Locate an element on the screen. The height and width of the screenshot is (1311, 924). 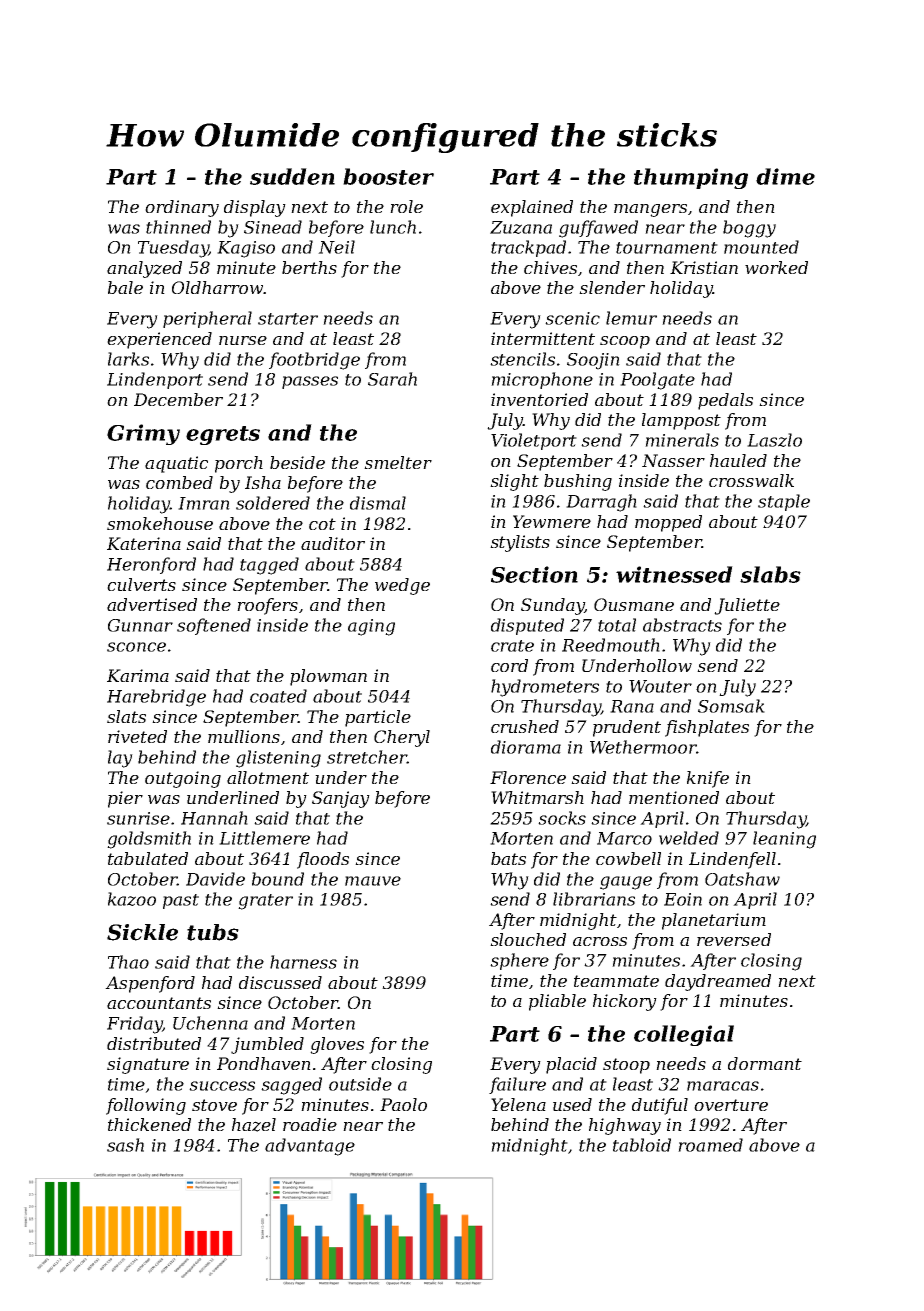
Violetport is located at coordinates (534, 441).
